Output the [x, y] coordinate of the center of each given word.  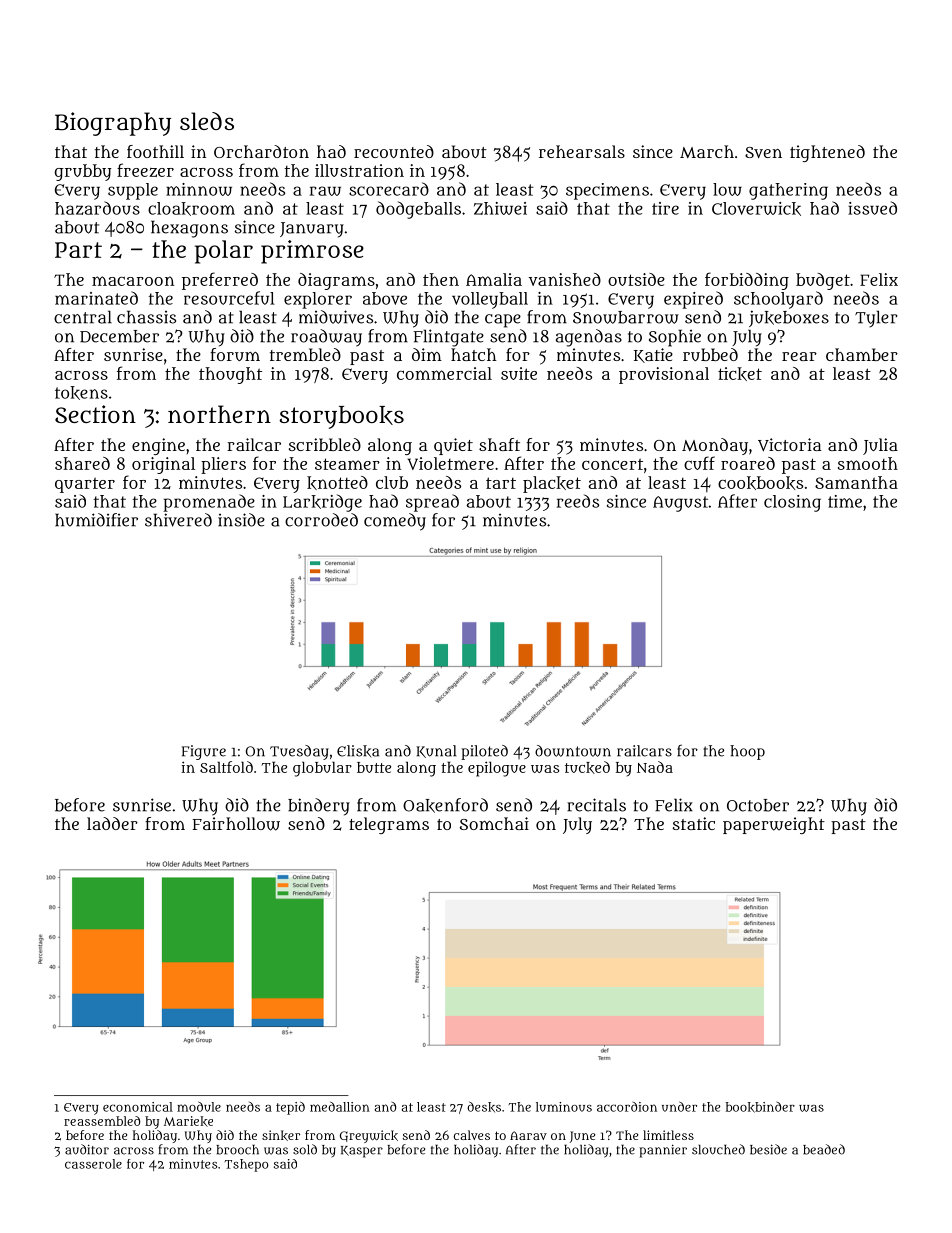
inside [241, 520]
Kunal [436, 751]
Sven [763, 152]
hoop [747, 752]
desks [484, 1107]
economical [138, 1107]
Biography [113, 124]
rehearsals [582, 151]
